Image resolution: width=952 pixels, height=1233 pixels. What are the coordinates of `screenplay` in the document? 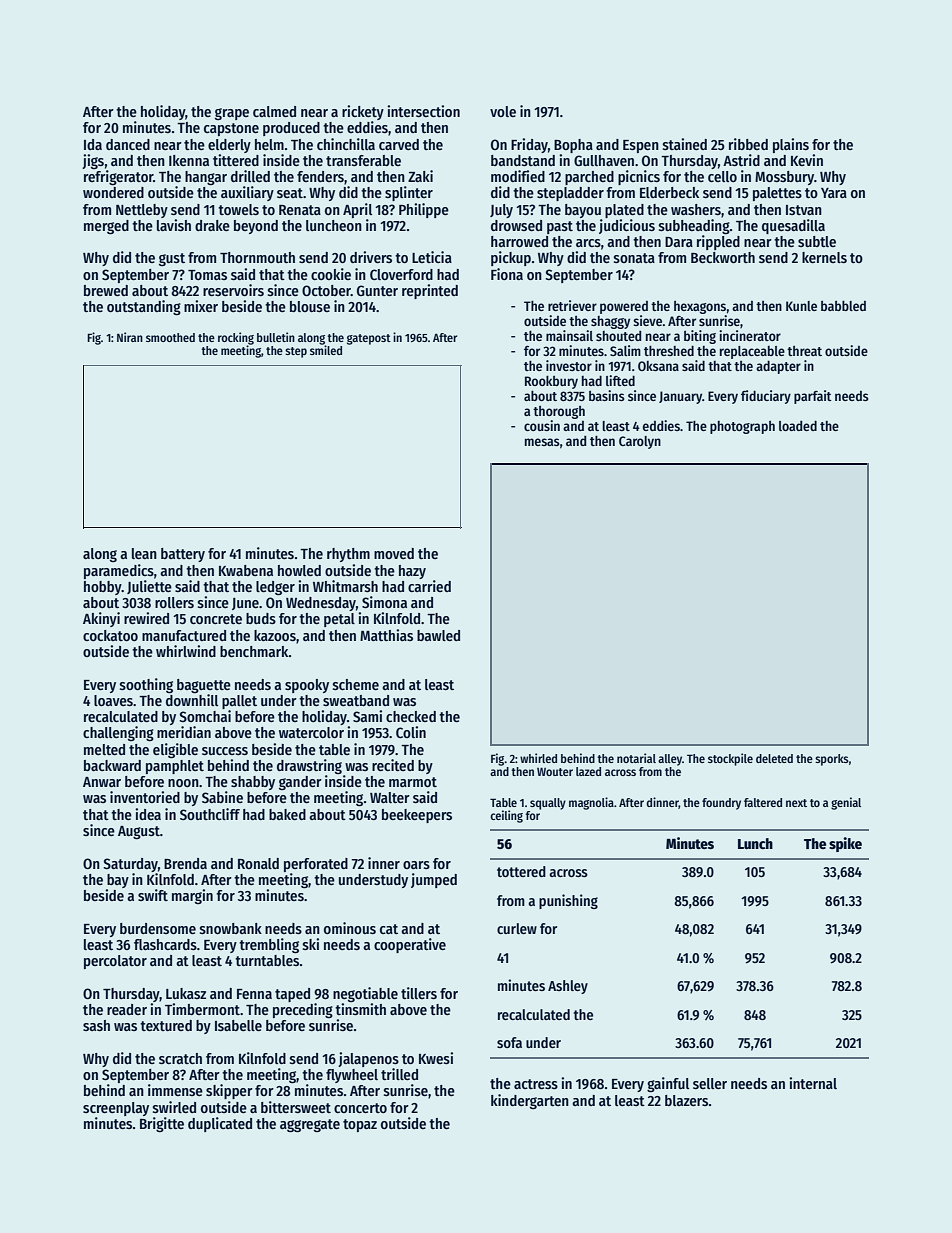 It's located at (116, 1109).
